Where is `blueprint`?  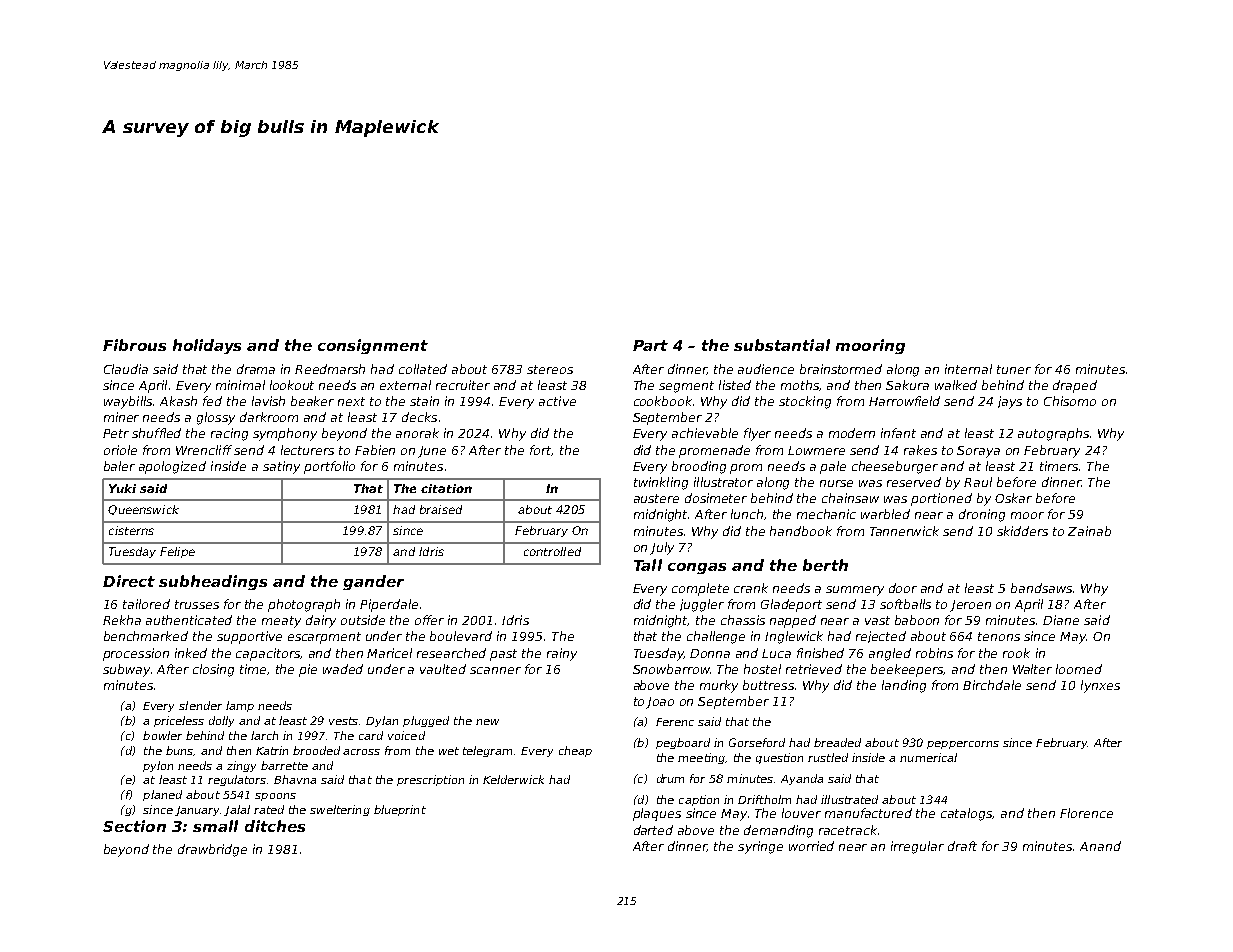
blueprint is located at coordinates (400, 810).
